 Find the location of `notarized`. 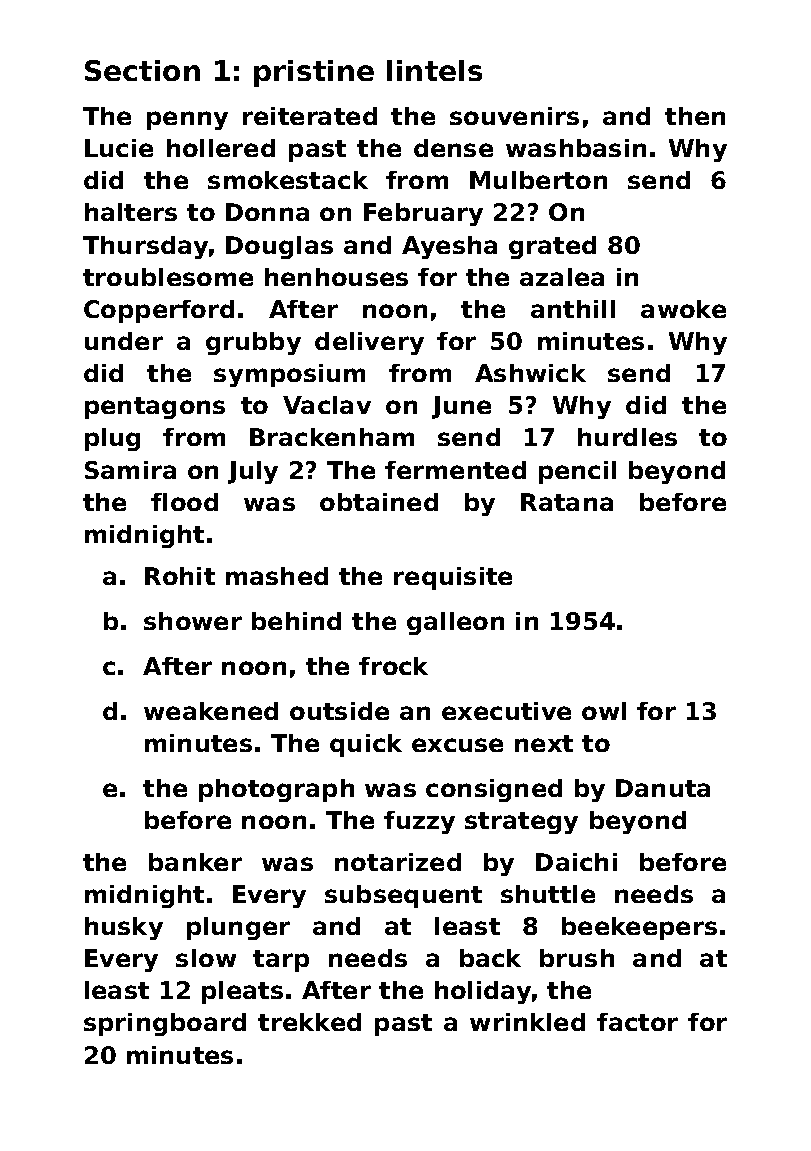

notarized is located at coordinates (398, 862).
